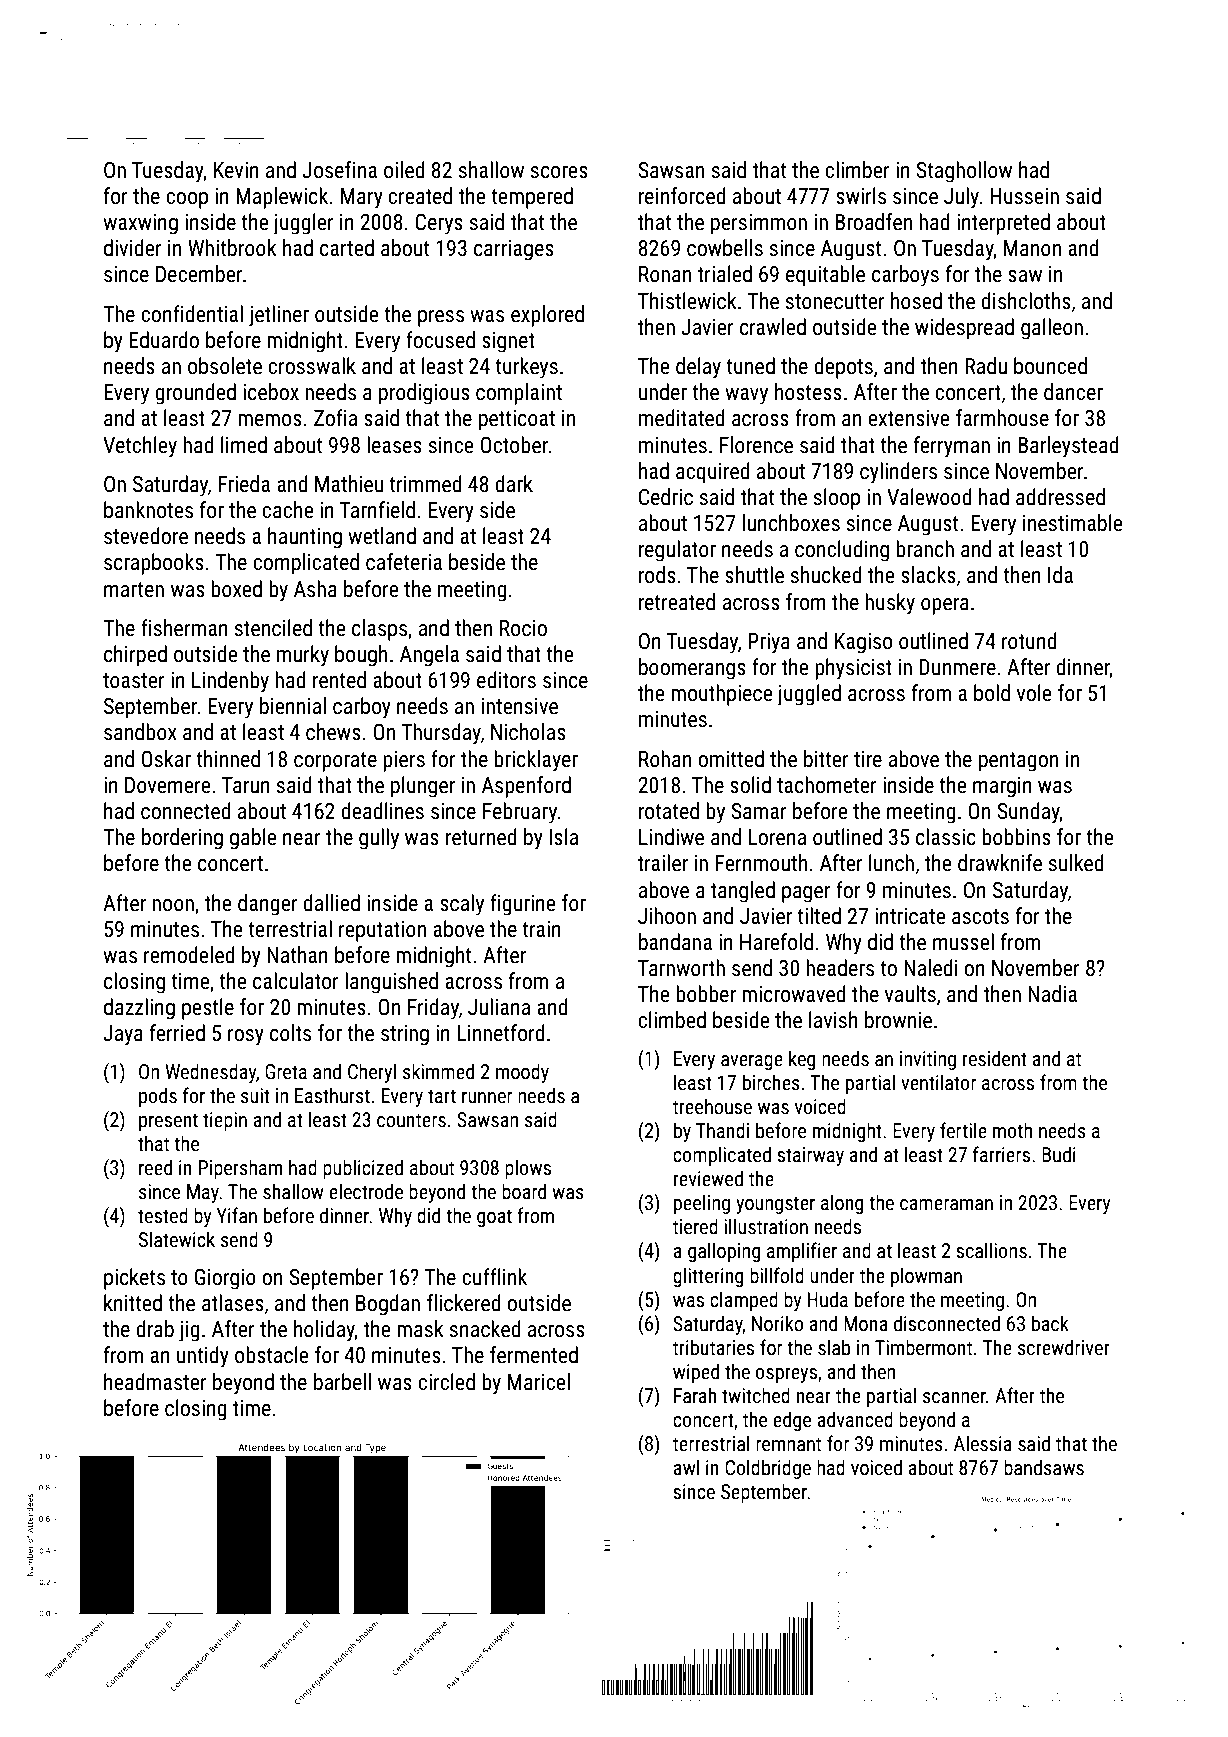 This screenshot has height=1737, width=1228. What do you see at coordinates (1029, 641) in the screenshot?
I see `rotund` at bounding box center [1029, 641].
